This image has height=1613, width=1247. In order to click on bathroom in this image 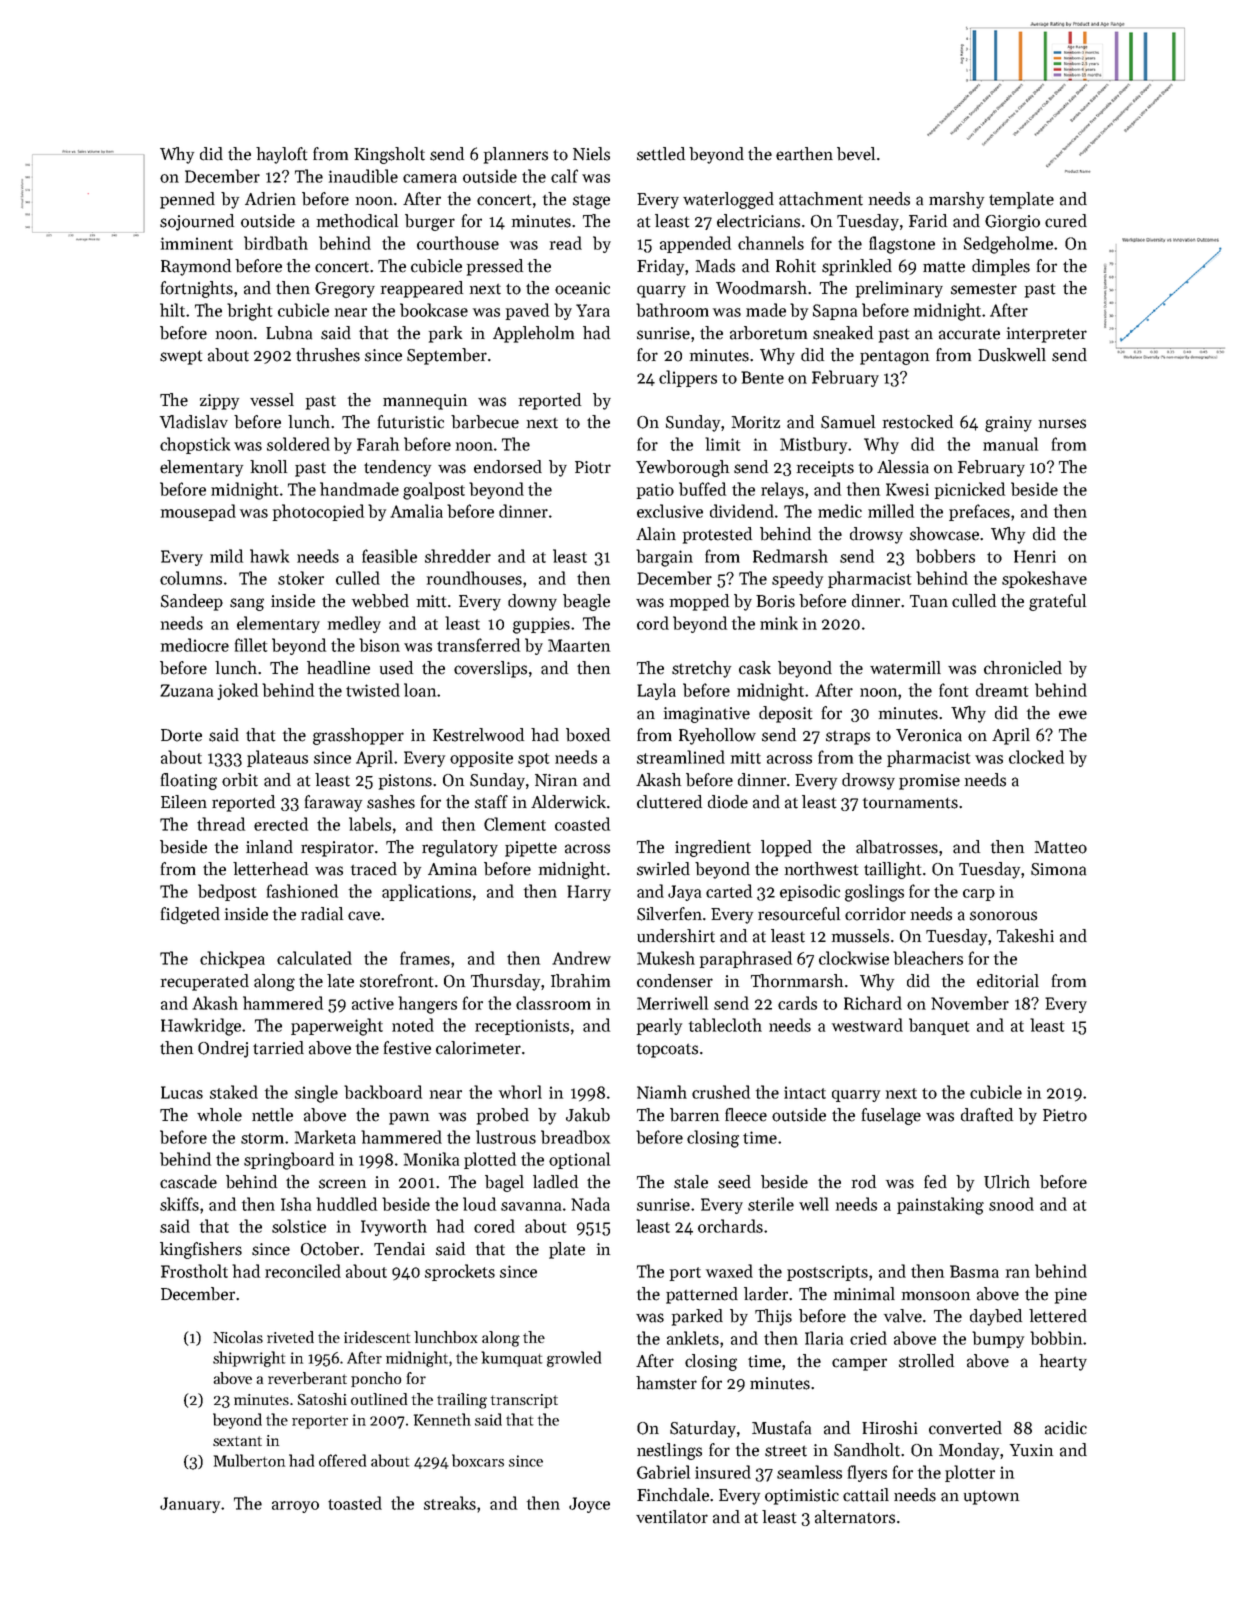, I will do `click(672, 310)`.
